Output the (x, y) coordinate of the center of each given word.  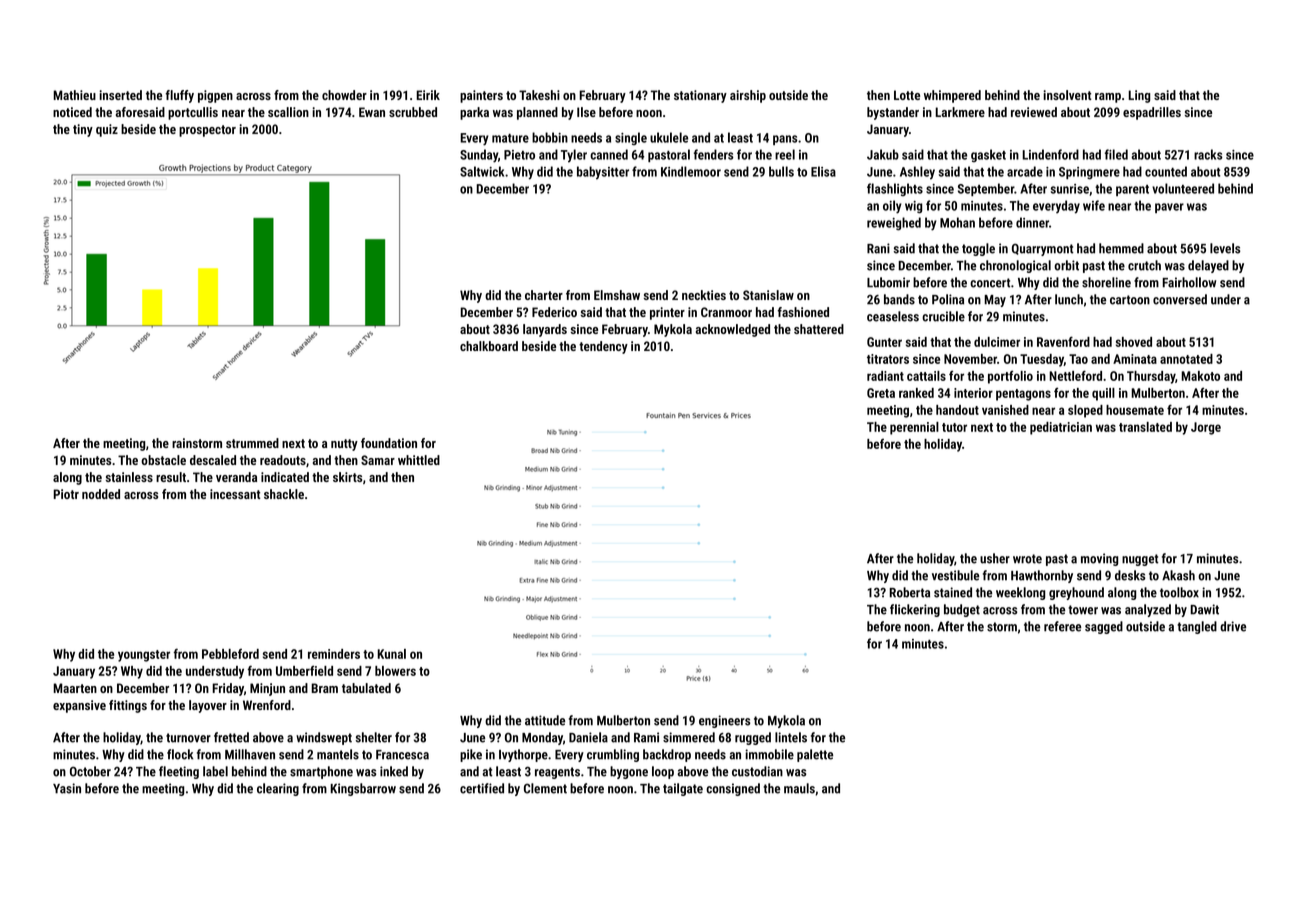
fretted (231, 737)
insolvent (1068, 95)
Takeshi (539, 95)
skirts (347, 477)
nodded (101, 494)
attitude (545, 720)
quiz (107, 130)
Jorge (1206, 428)
